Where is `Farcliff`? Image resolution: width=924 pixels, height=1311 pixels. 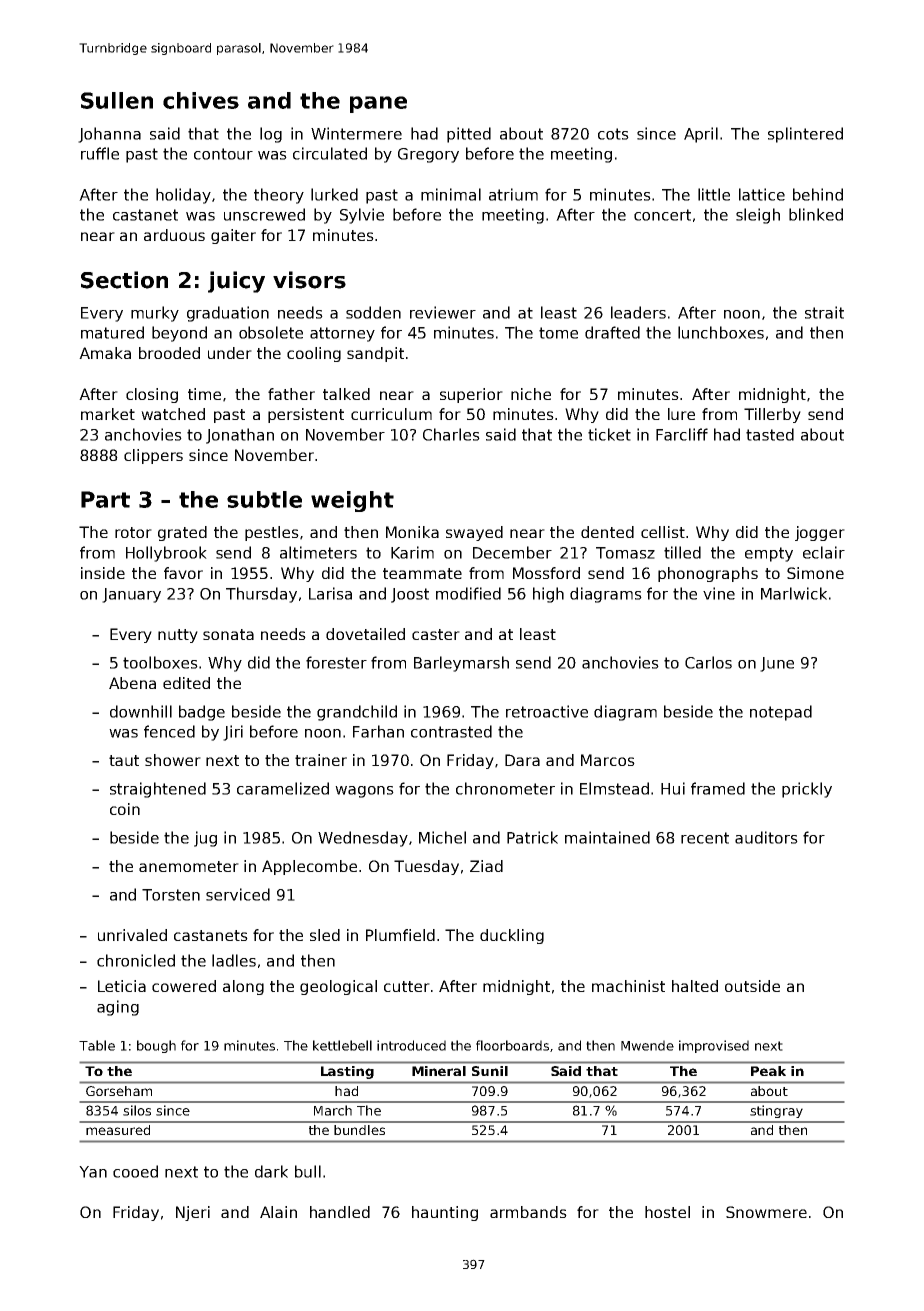 Farcliff is located at coordinates (682, 434).
